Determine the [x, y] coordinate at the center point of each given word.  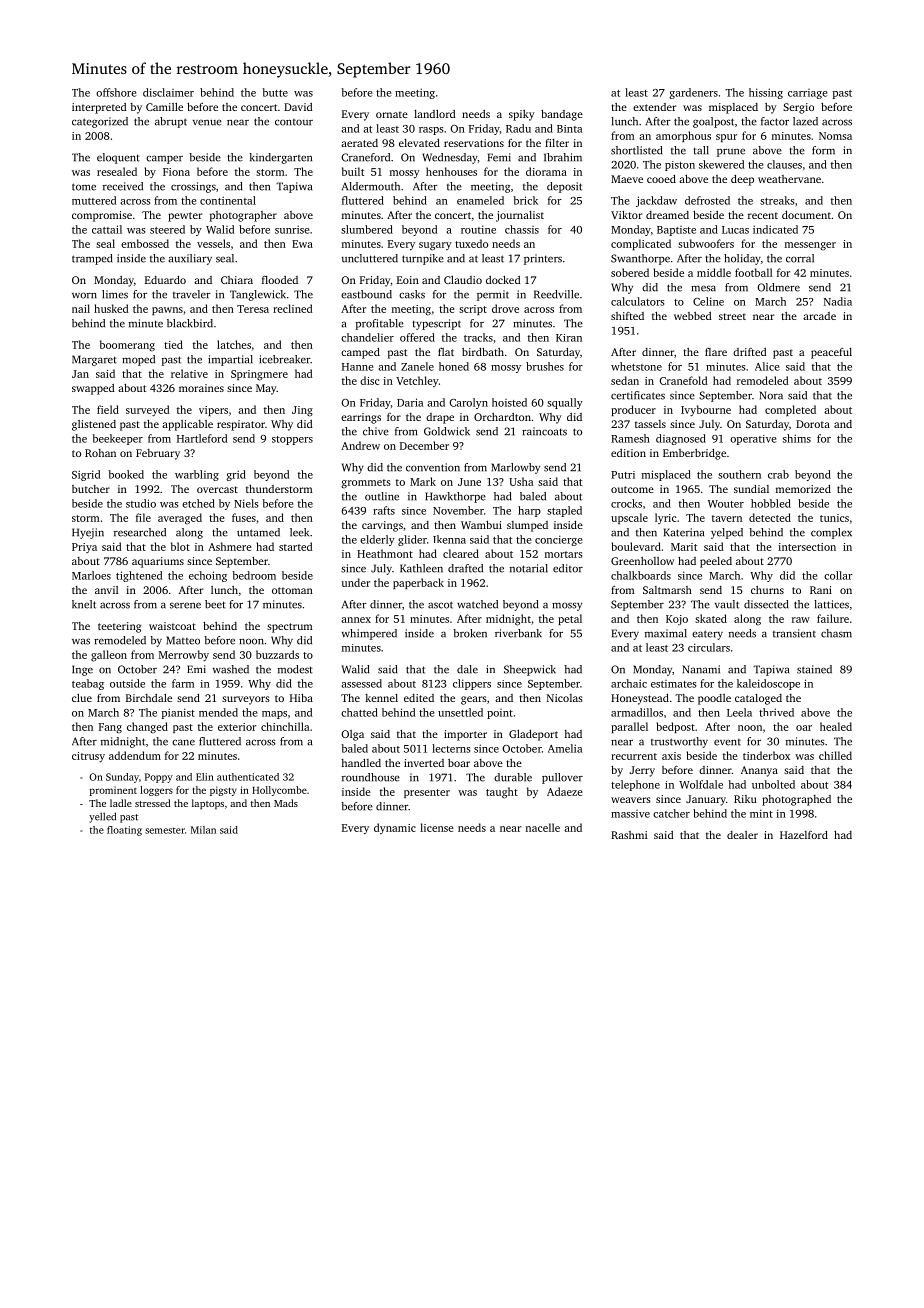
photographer [243, 216]
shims [797, 438]
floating [124, 831]
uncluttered [370, 258]
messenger [810, 246]
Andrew [360, 445]
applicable [187, 425]
